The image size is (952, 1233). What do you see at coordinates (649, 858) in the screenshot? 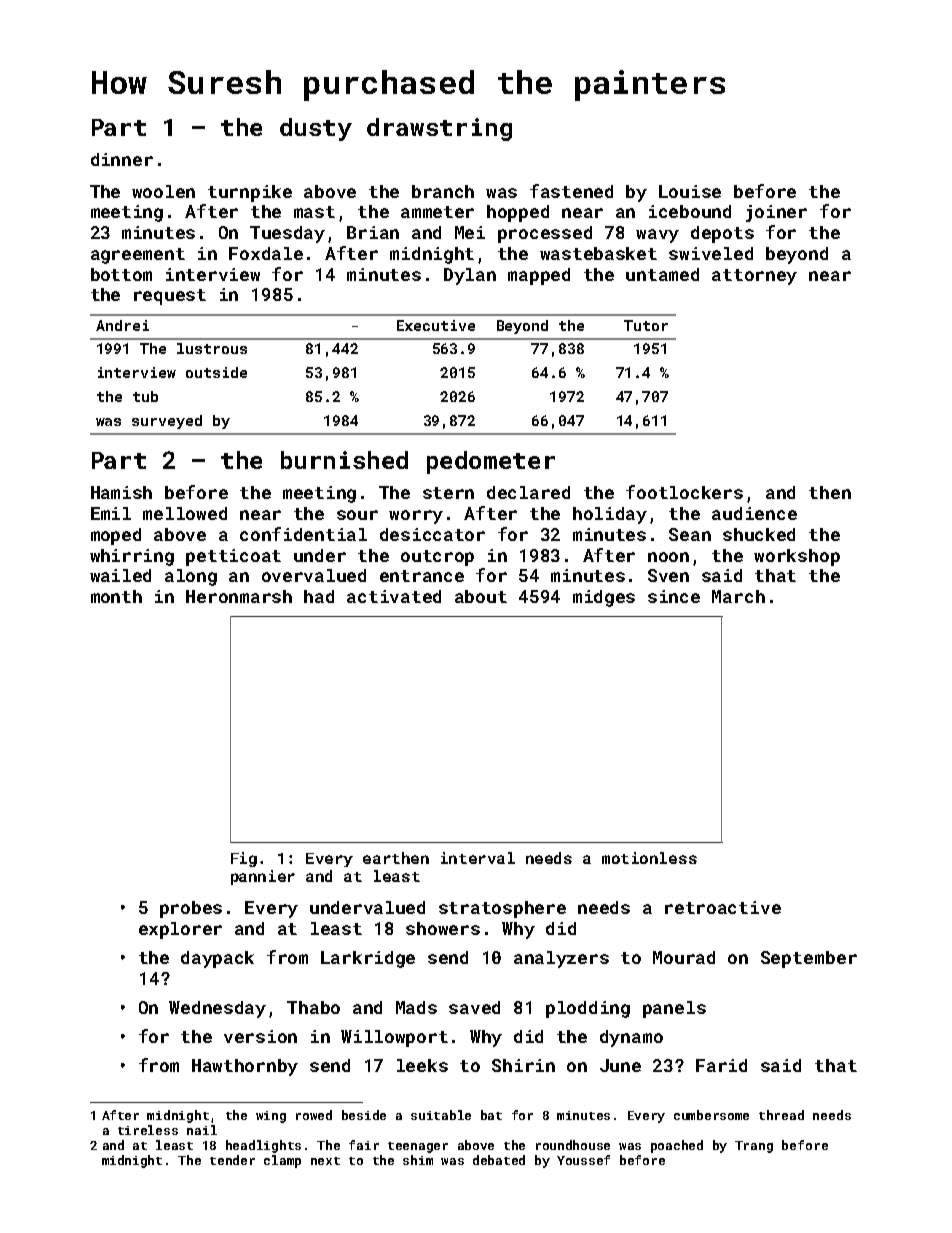
I see `motionless` at bounding box center [649, 858].
